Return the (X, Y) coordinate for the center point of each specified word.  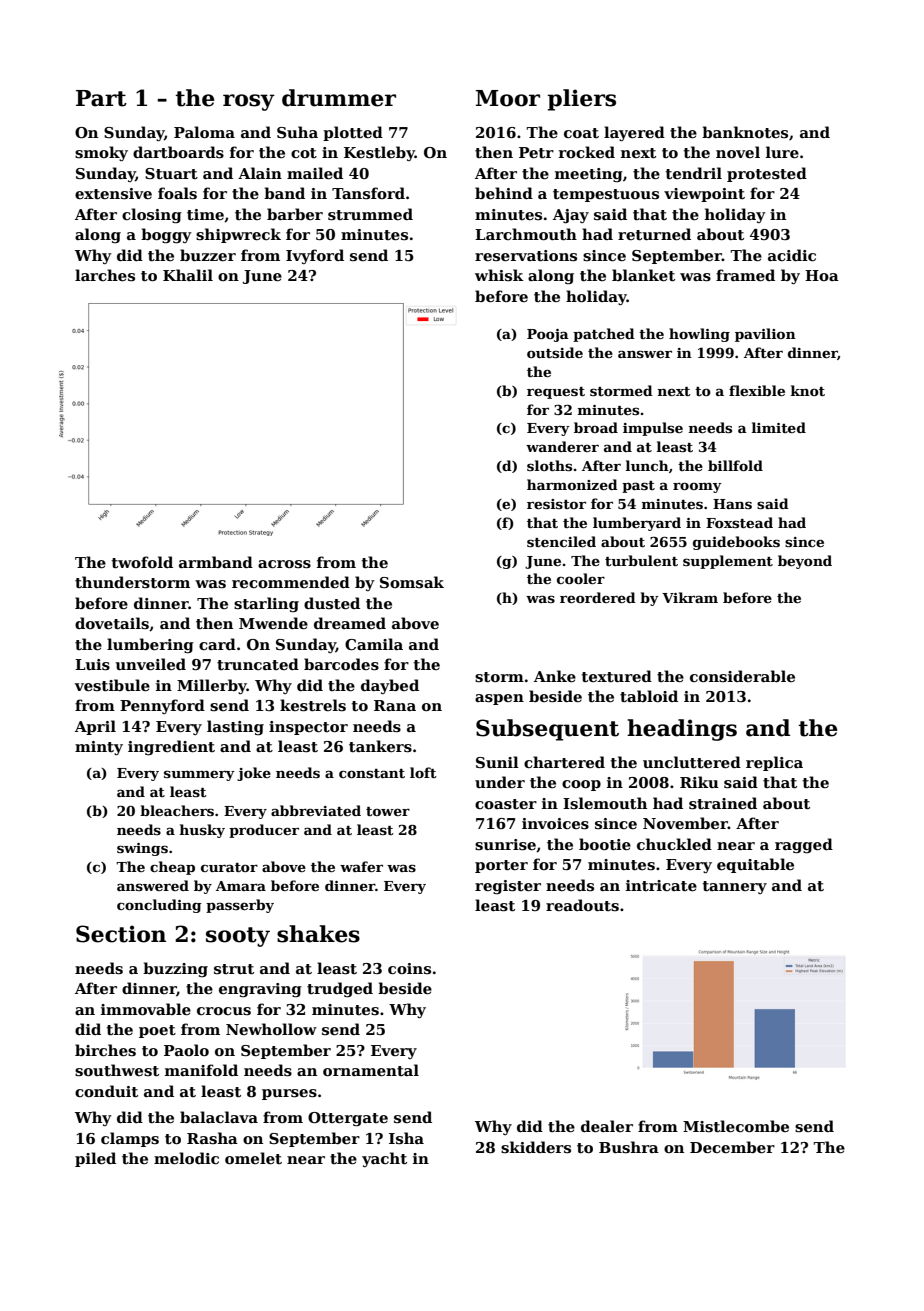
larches (105, 275)
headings (682, 730)
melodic (186, 1158)
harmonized (572, 484)
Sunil (497, 762)
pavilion (765, 335)
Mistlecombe (736, 1126)
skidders (536, 1147)
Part (101, 98)
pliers (581, 100)
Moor (508, 98)
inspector (308, 728)
